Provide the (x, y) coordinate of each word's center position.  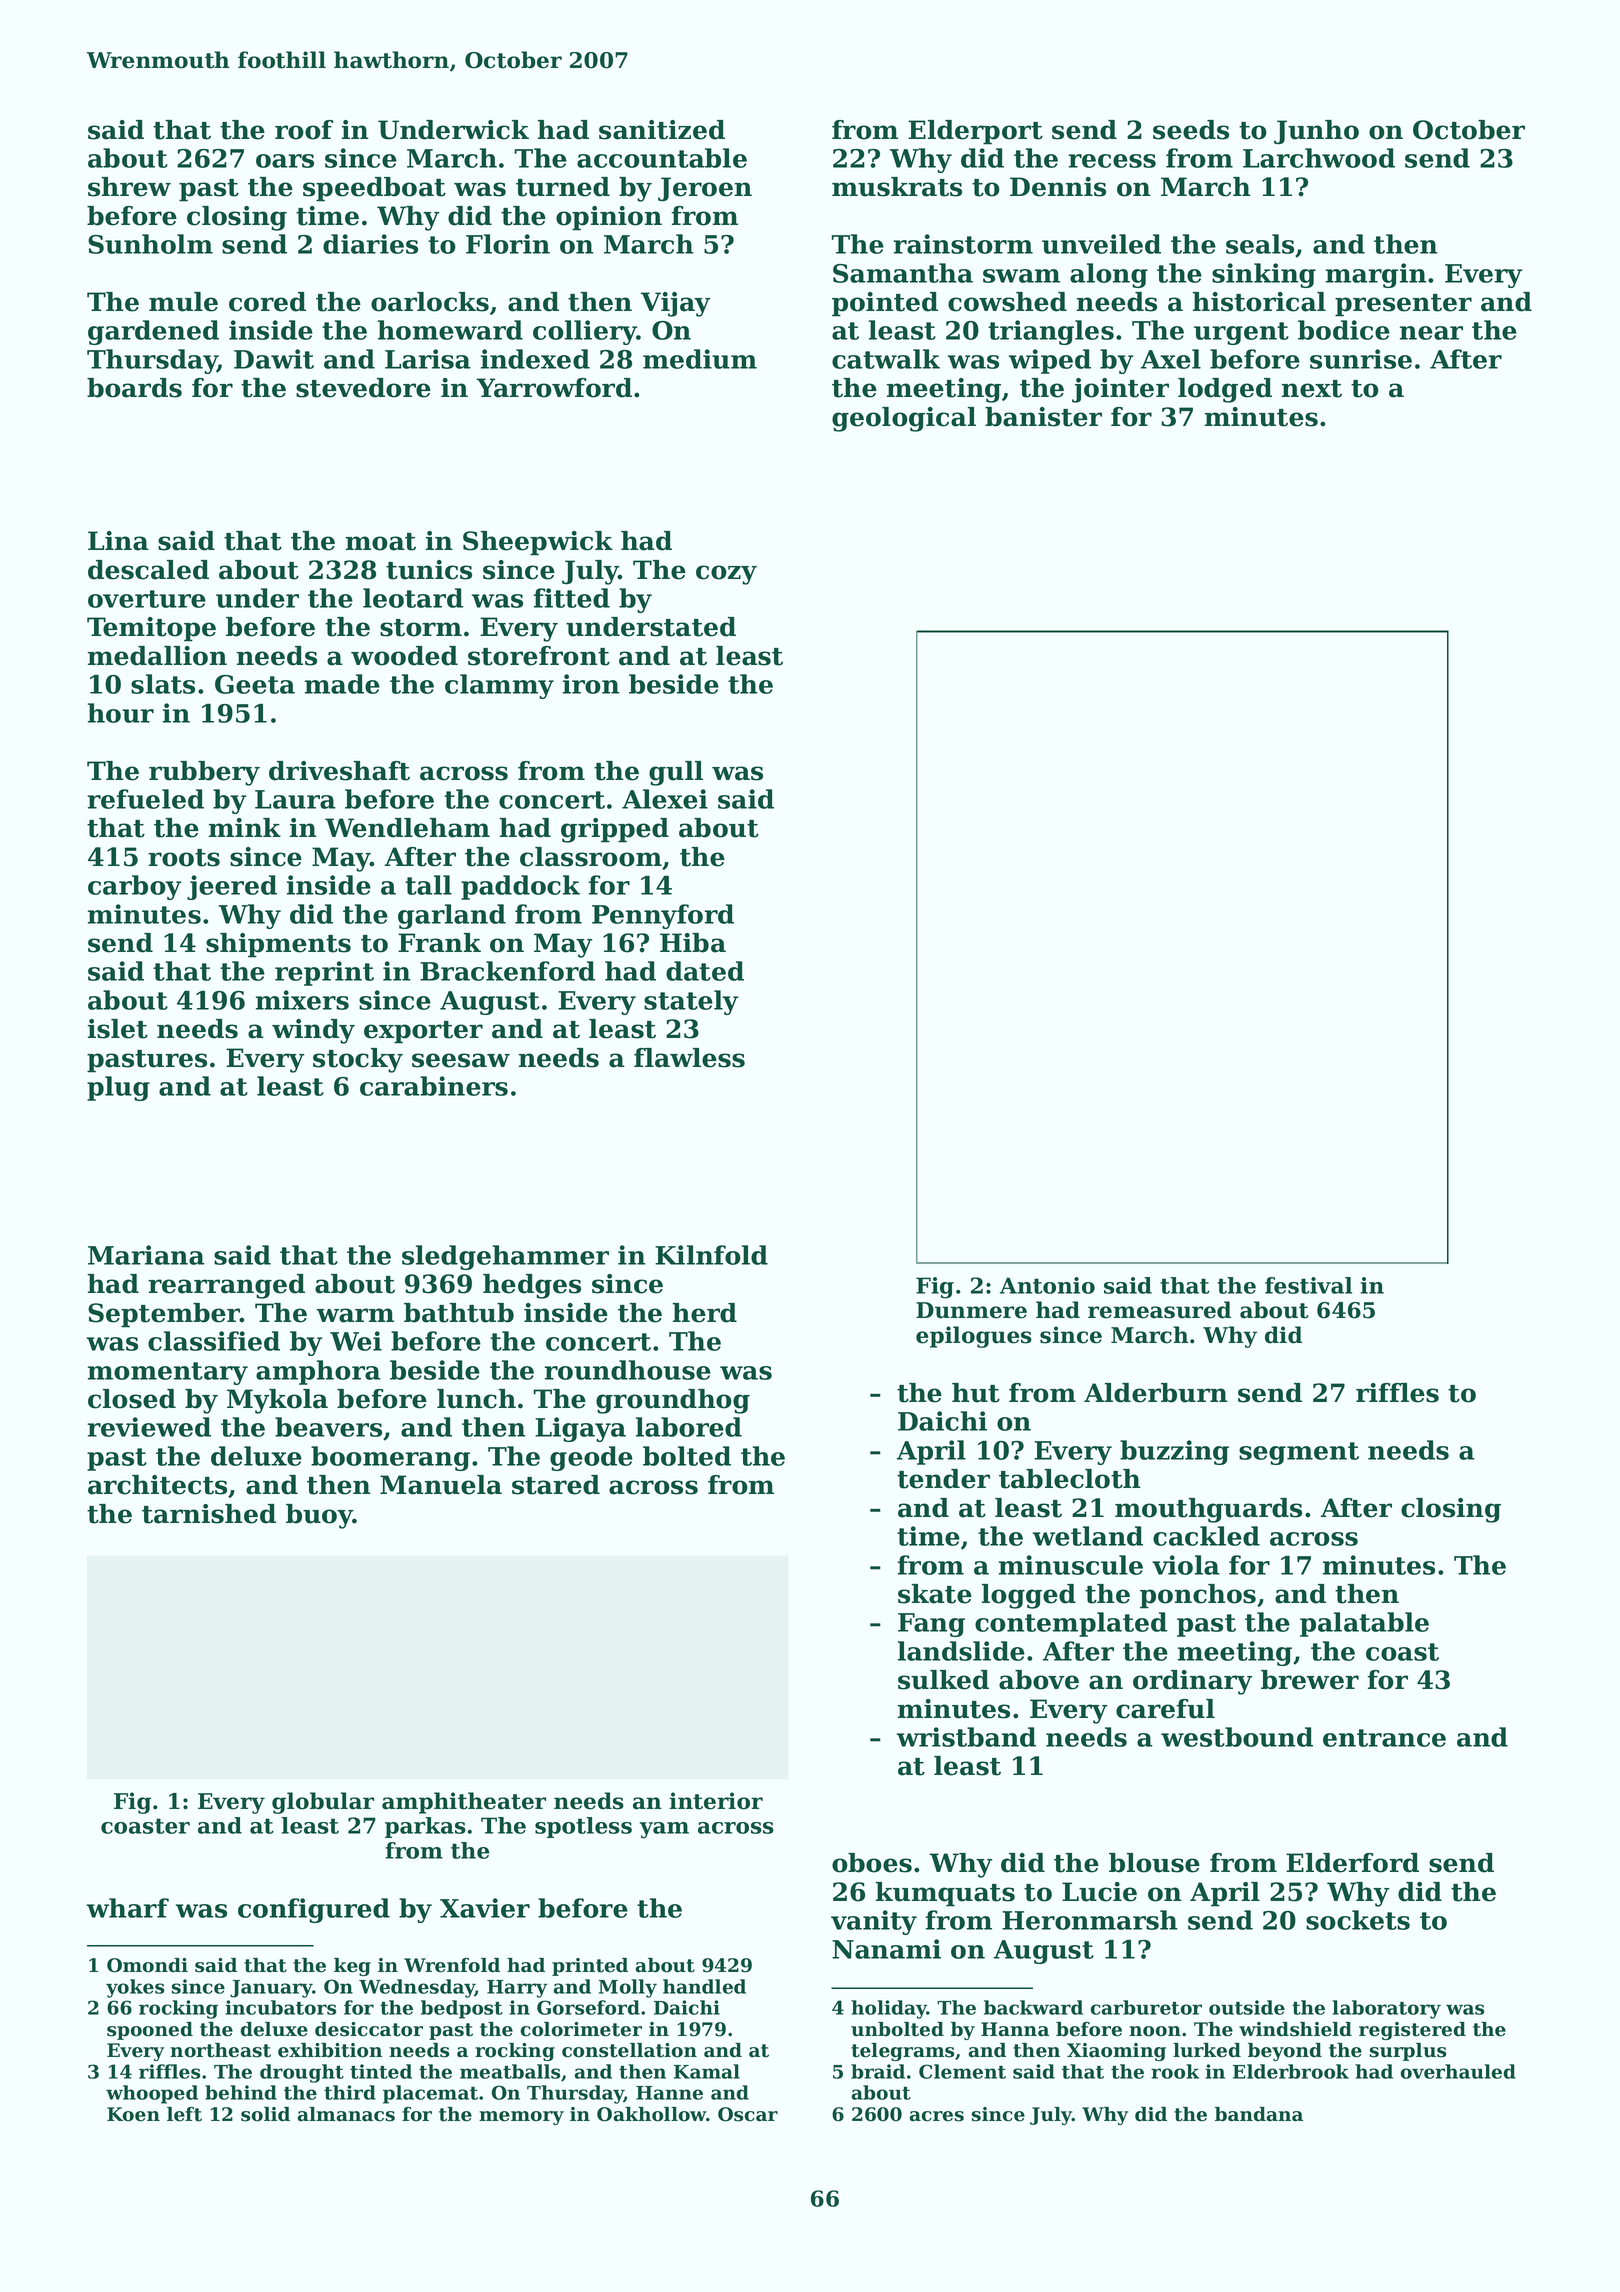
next (1312, 389)
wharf (128, 1908)
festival (1308, 1285)
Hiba (693, 943)
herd (704, 1313)
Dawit (274, 359)
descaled (148, 570)
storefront (539, 656)
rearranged (226, 1286)
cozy (726, 575)
